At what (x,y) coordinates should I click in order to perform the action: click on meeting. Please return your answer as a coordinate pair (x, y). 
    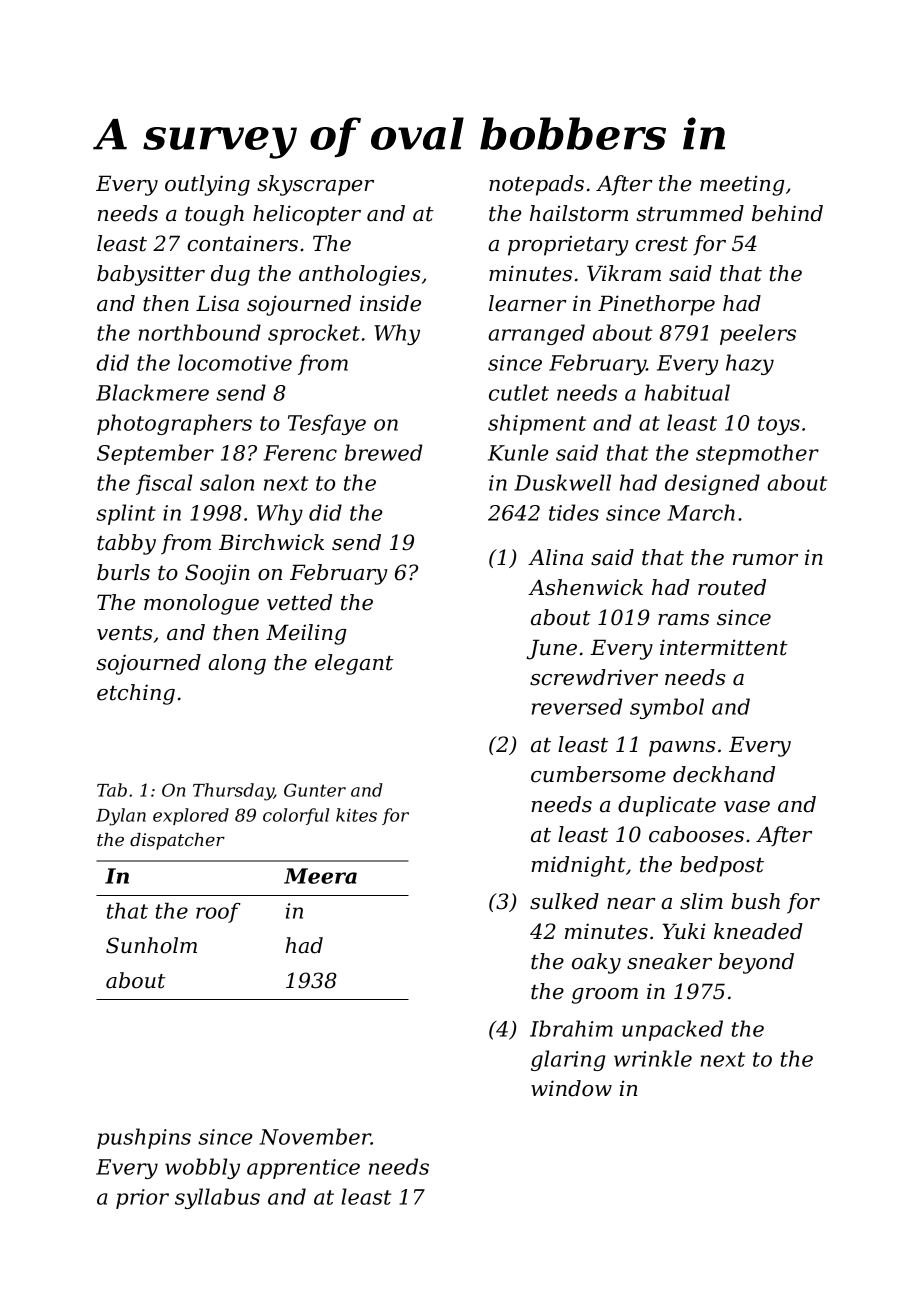
    Looking at the image, I should click on (742, 185).
